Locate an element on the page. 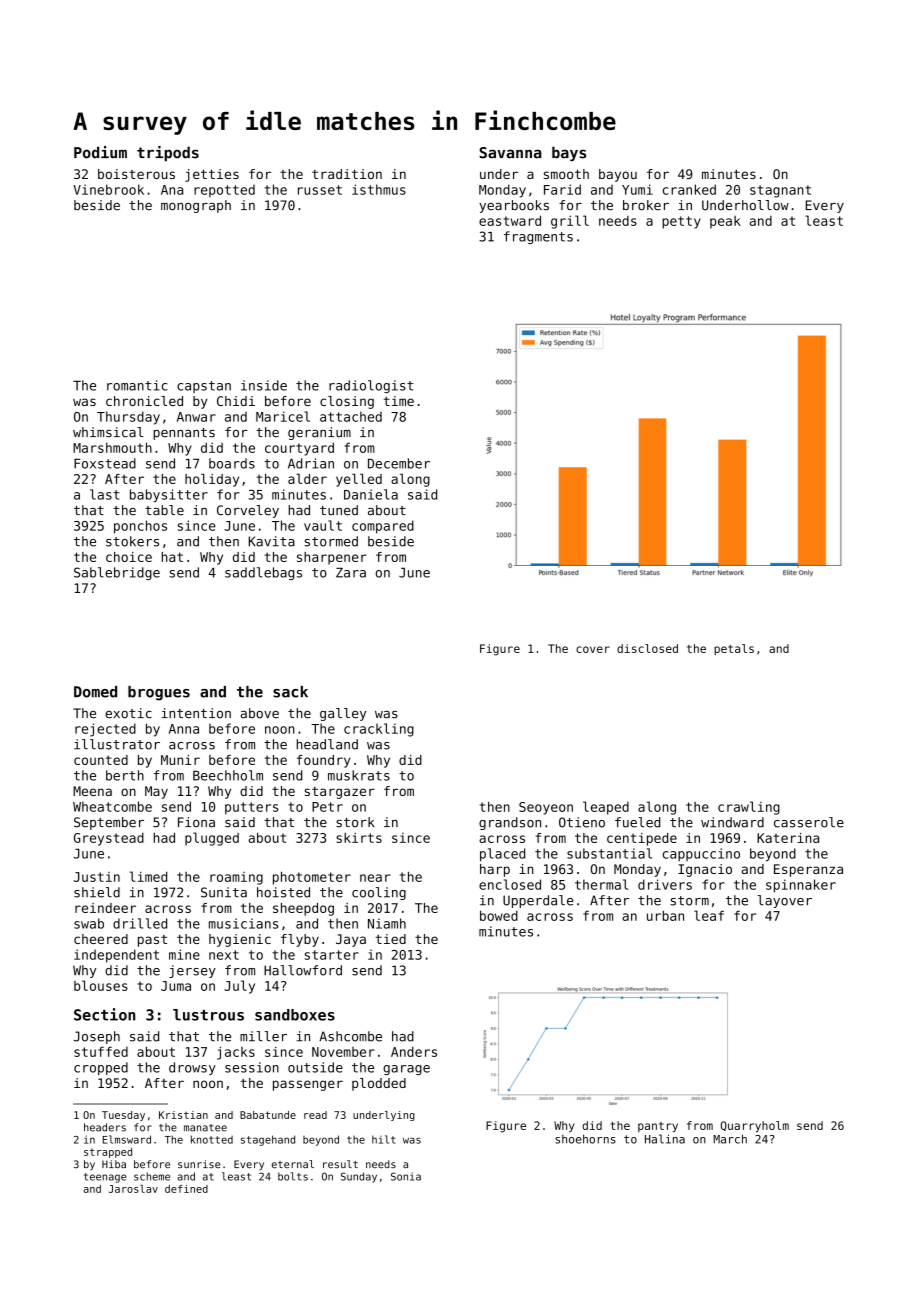 This page has width=924, height=1308. fragments is located at coordinates (538, 237).
